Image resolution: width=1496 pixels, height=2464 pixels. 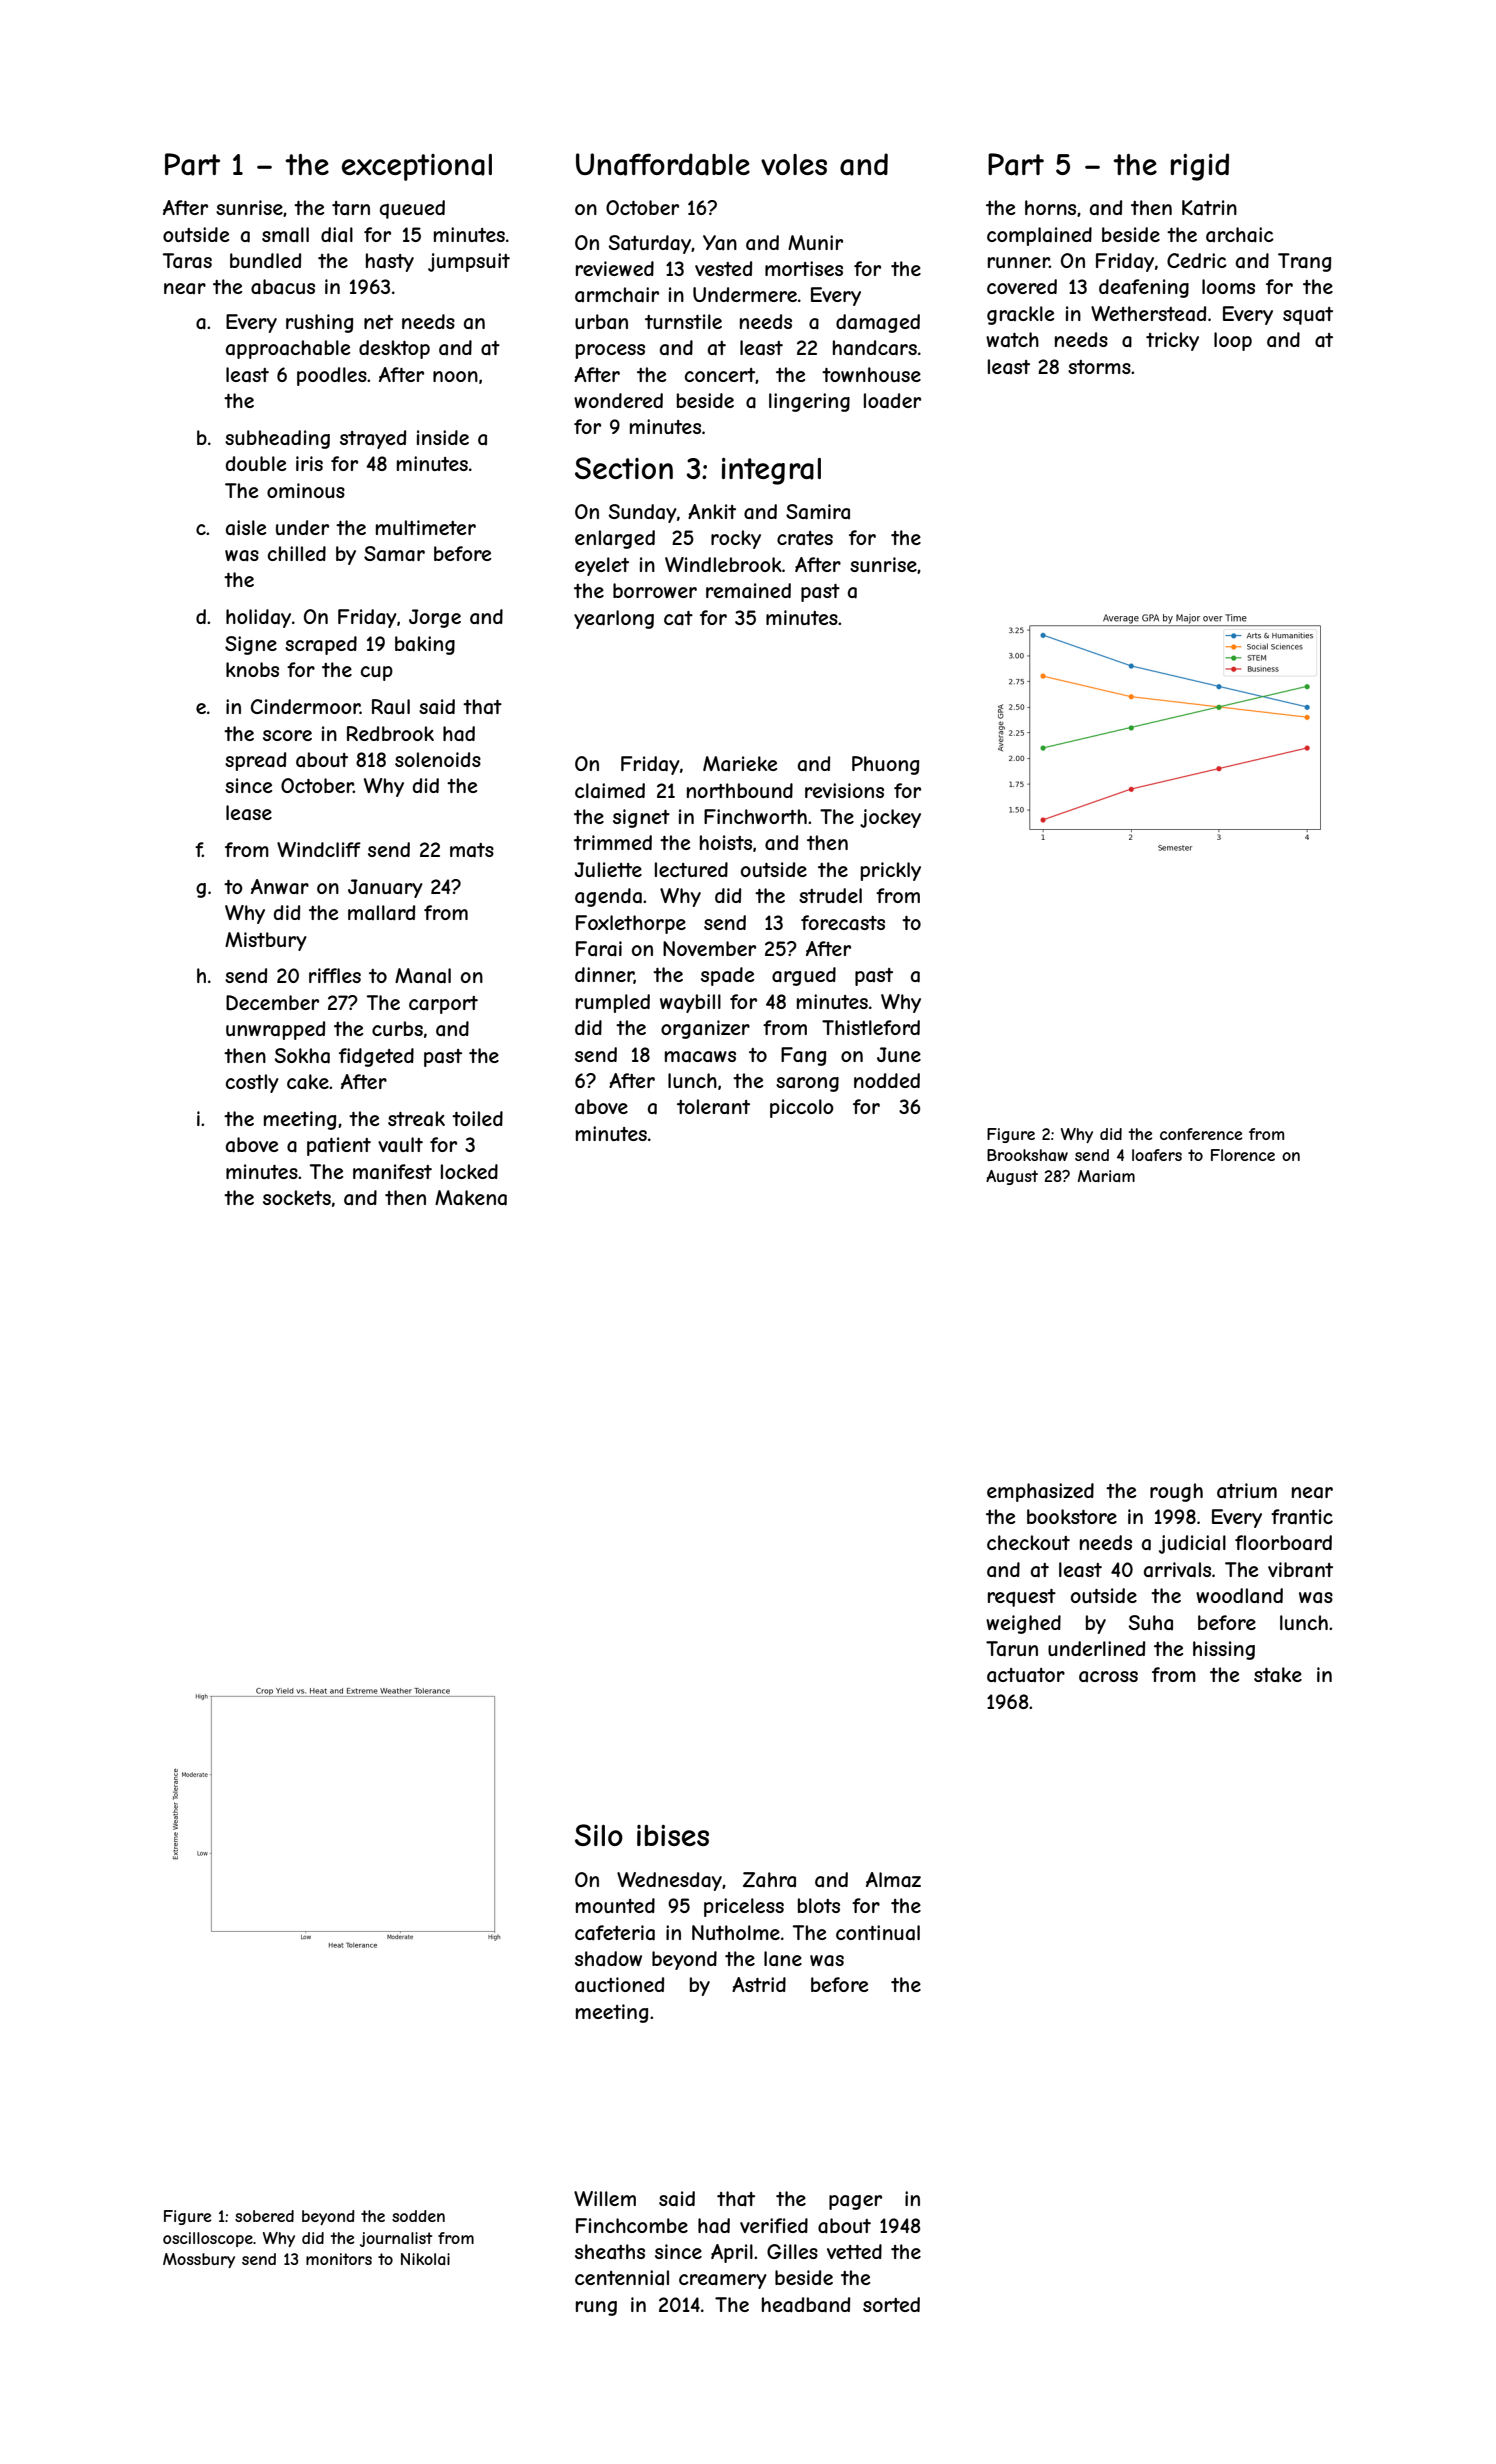 I want to click on ibises, so click(x=673, y=1835).
